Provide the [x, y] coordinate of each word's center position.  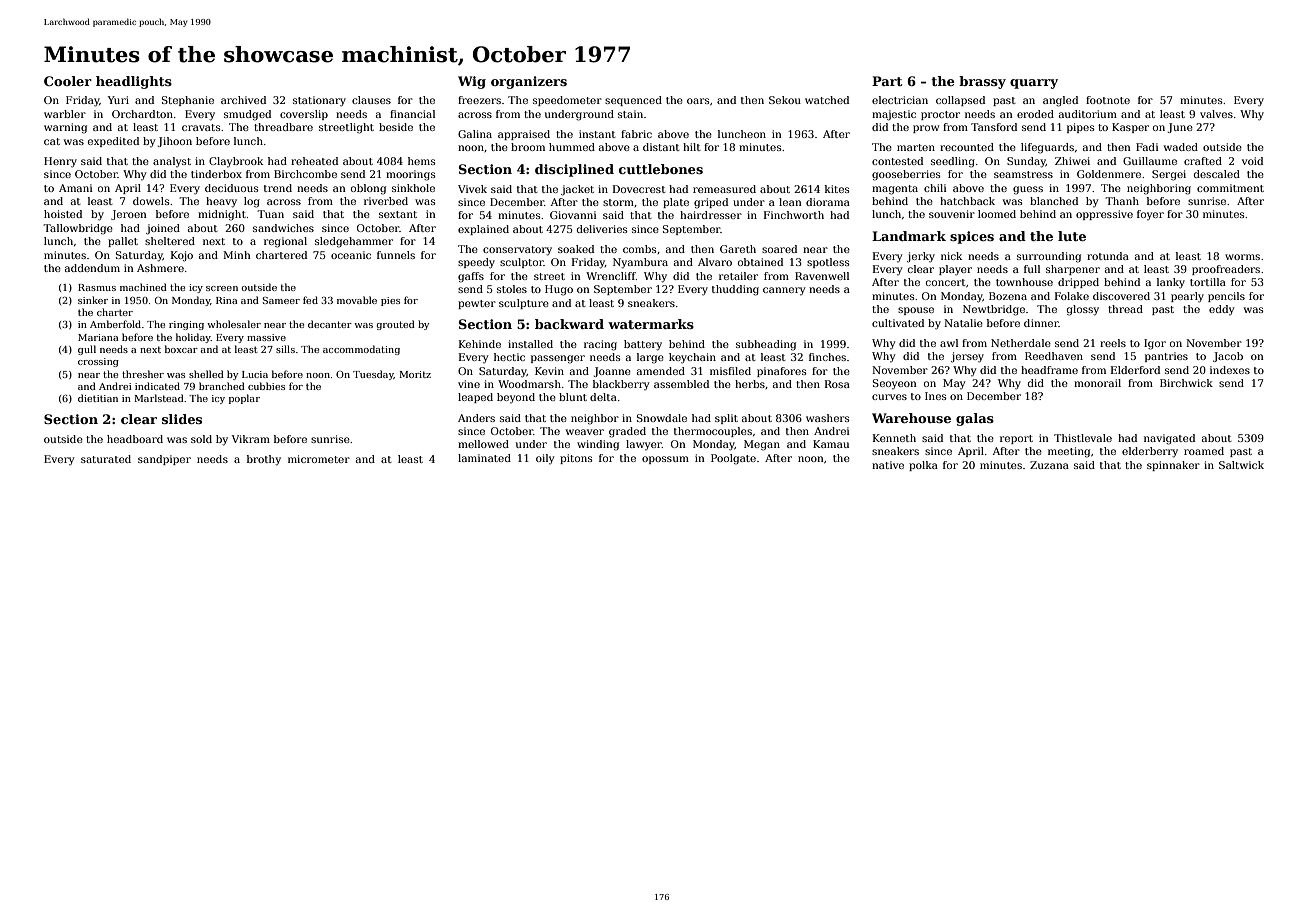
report [1016, 439]
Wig [472, 82]
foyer [1150, 215]
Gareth [738, 249]
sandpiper [164, 460]
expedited [113, 142]
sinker [93, 300]
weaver [585, 432]
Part [887, 81]
